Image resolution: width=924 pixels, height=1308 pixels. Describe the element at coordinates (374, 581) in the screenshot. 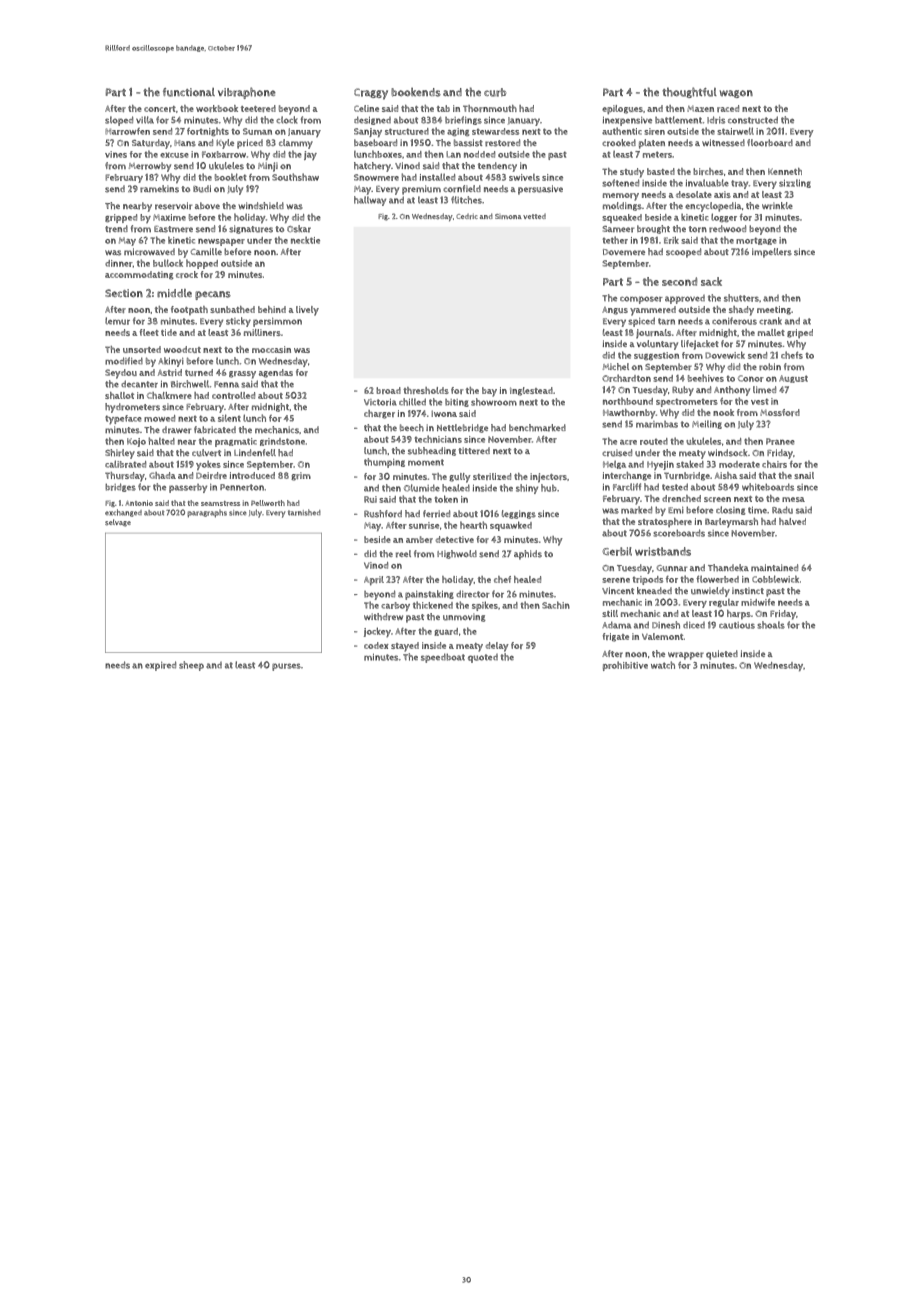

I see `April` at that location.
